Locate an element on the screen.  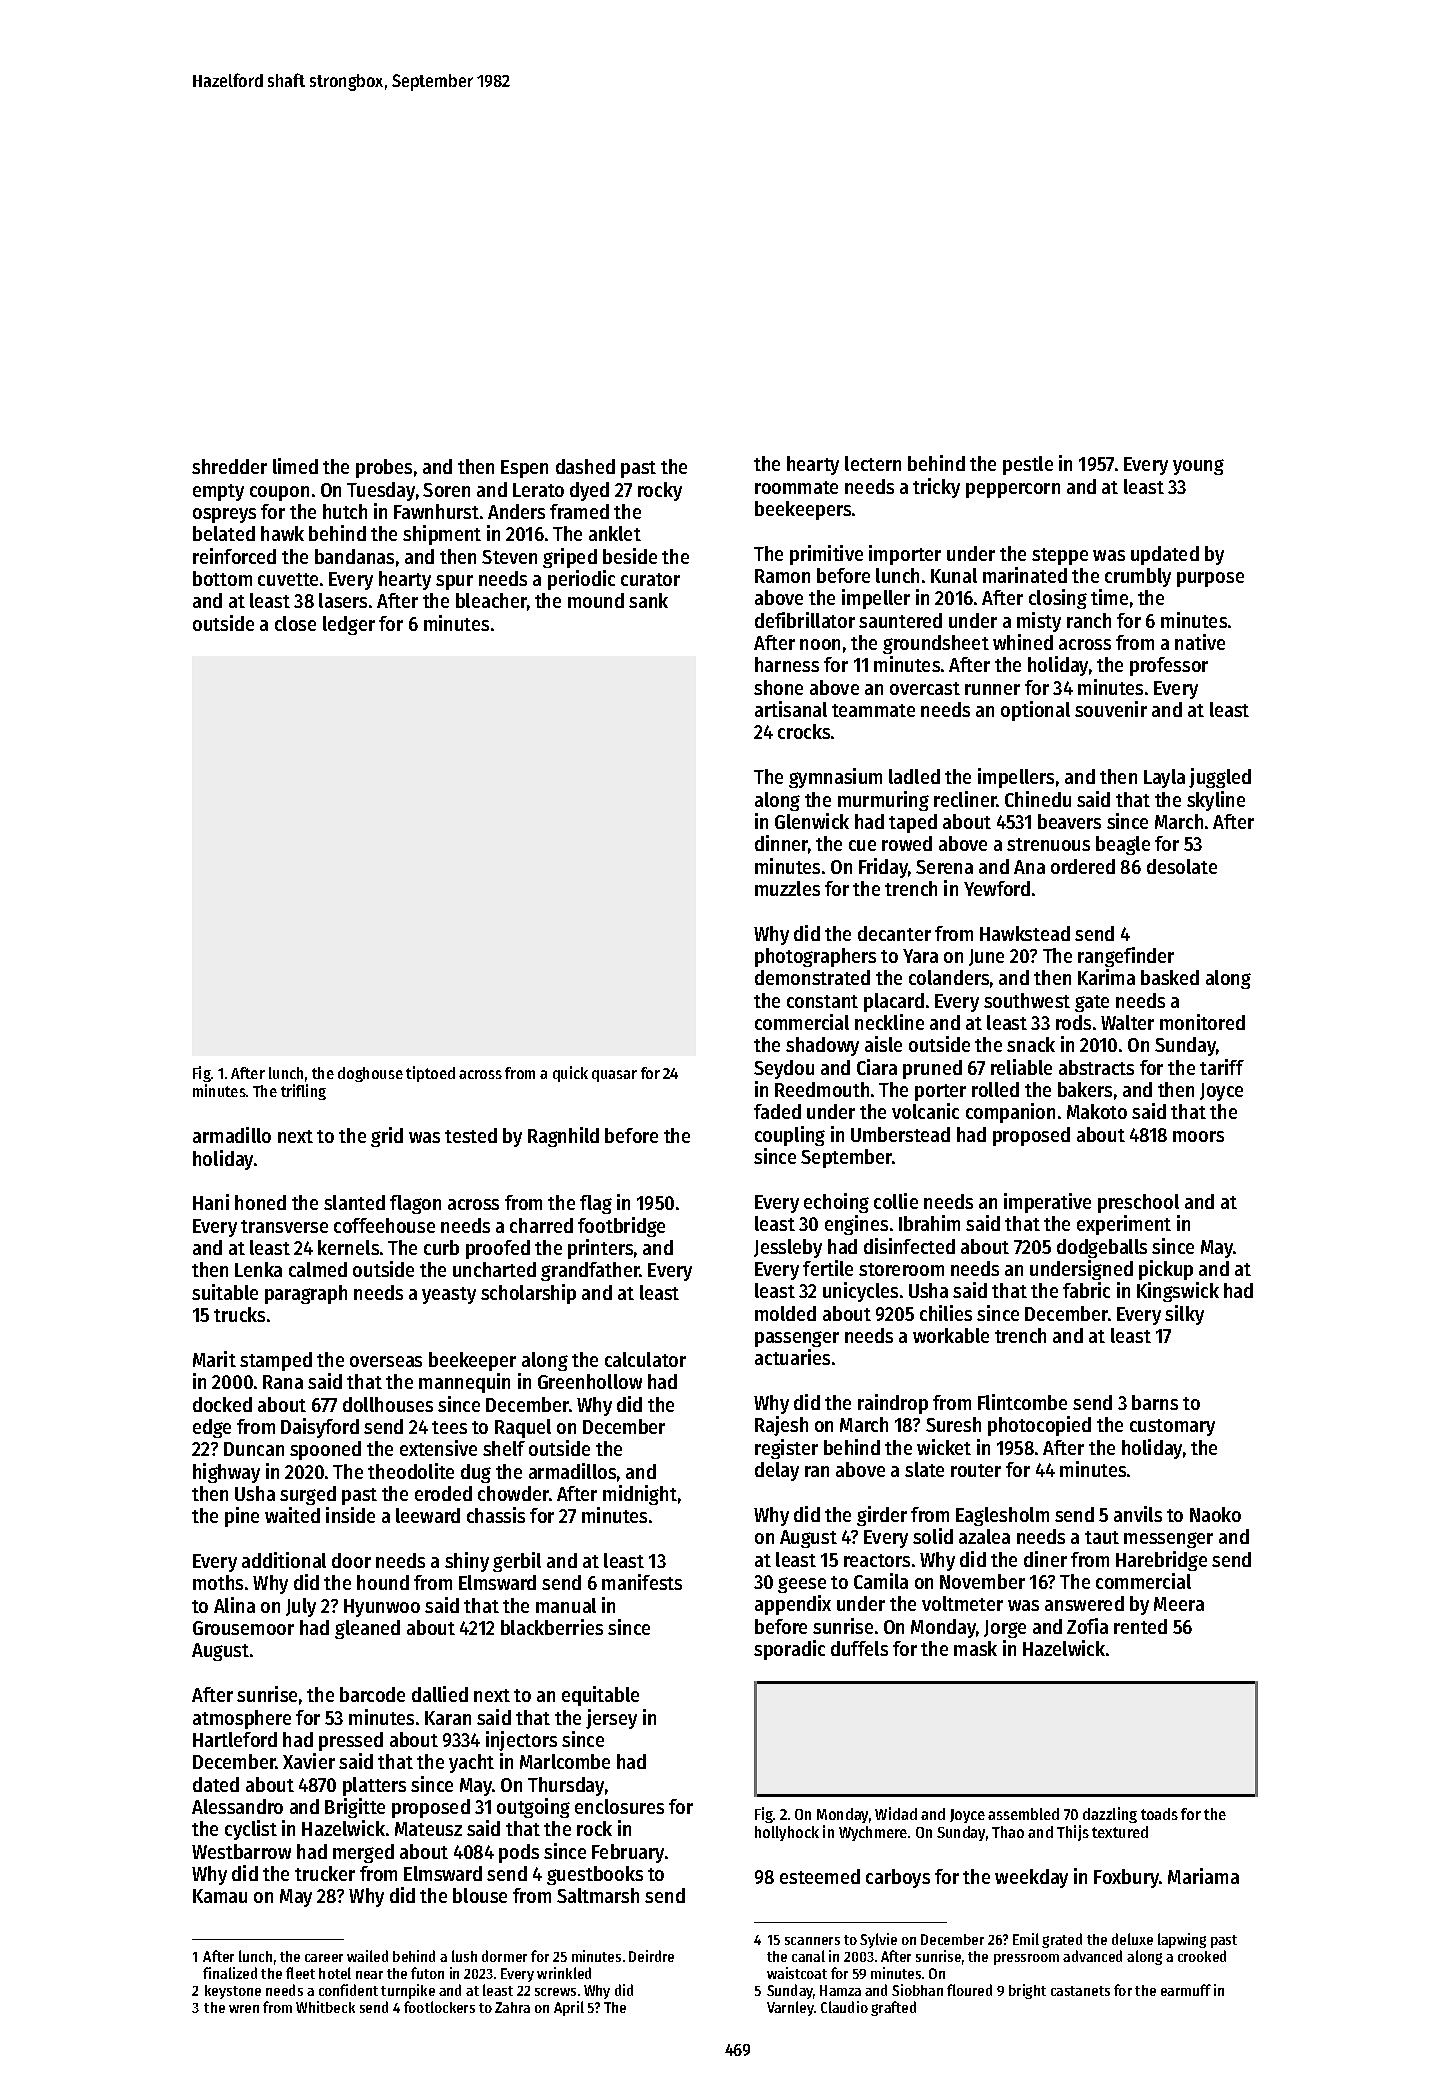
Hyunwoo is located at coordinates (382, 1608).
